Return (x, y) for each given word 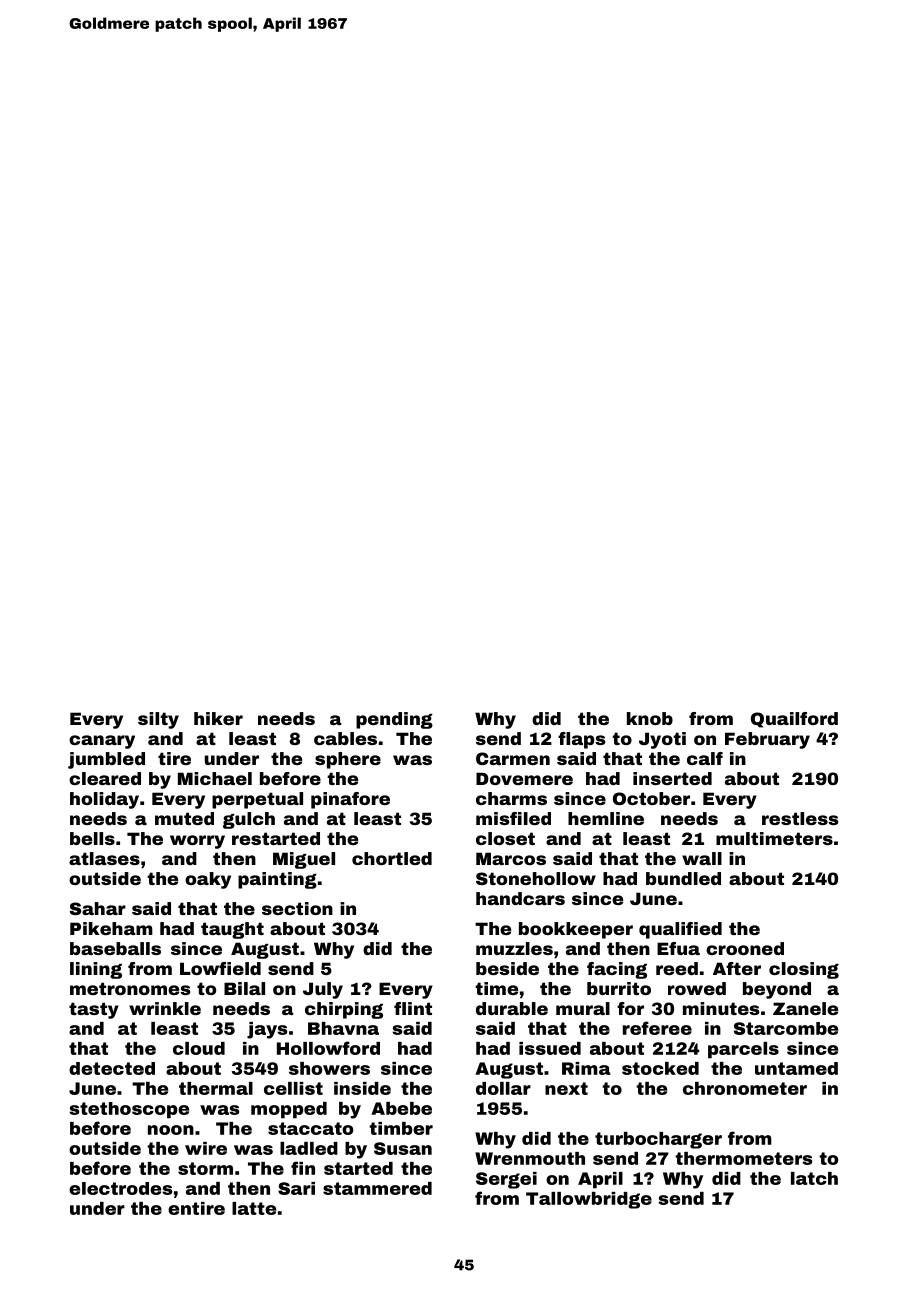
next (566, 1088)
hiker (218, 718)
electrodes (120, 1188)
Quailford (794, 720)
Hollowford (328, 1048)
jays (267, 1030)
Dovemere (524, 778)
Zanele (805, 1008)
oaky (208, 880)
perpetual (257, 800)
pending (394, 720)
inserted (672, 778)
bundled (683, 878)
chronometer (745, 1088)
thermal (216, 1088)
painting (277, 880)
